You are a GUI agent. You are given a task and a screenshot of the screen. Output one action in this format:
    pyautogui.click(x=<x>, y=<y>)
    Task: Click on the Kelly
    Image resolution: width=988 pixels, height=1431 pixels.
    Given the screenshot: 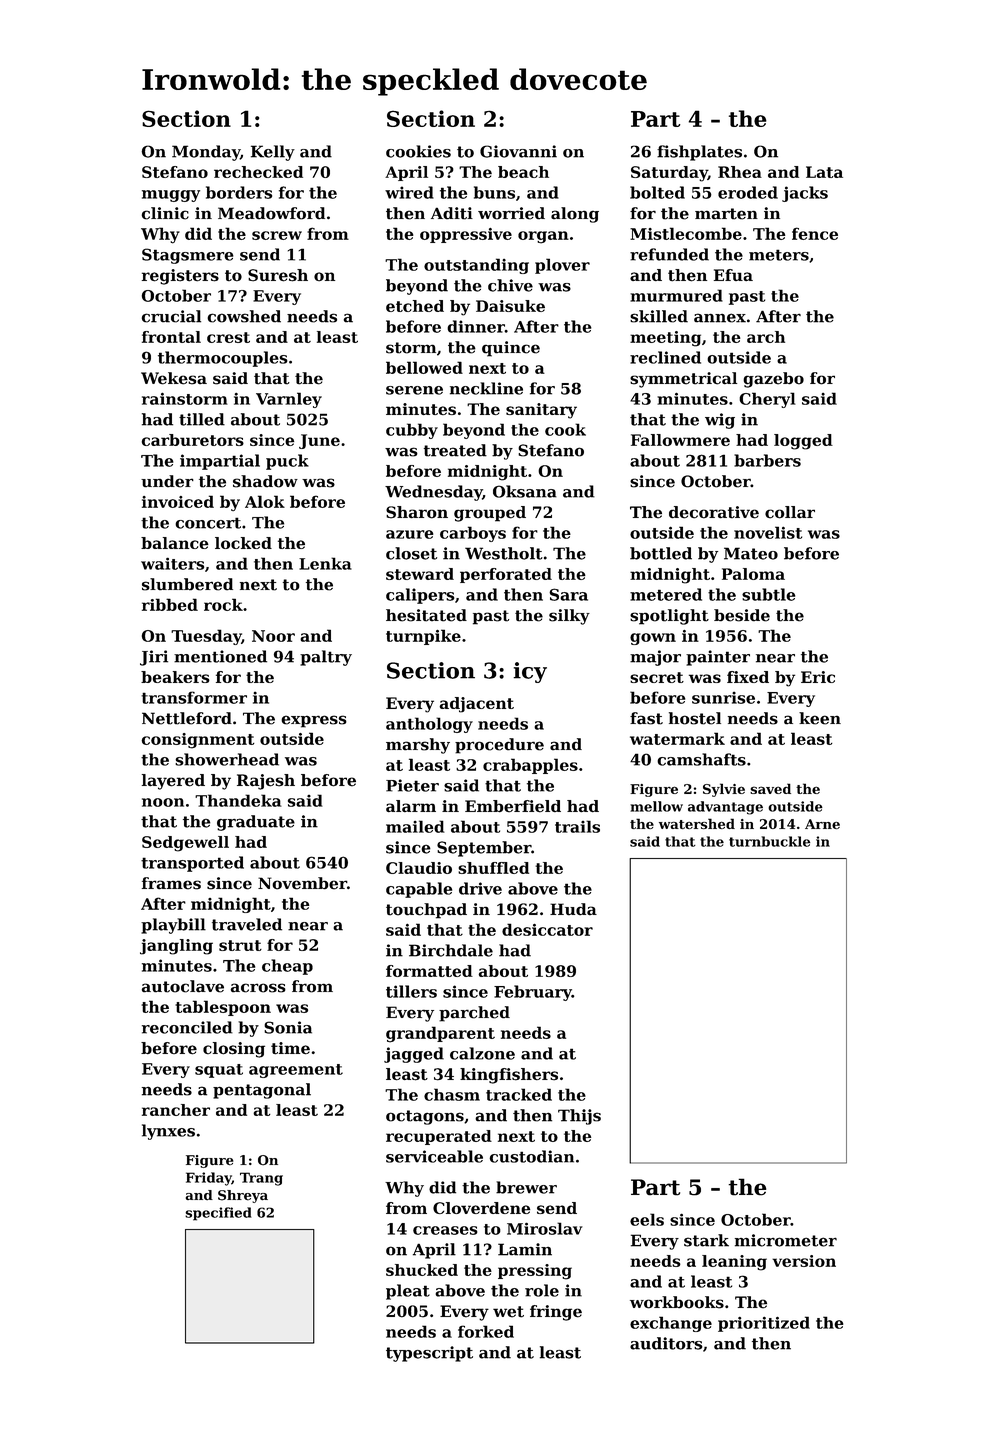 What is the action you would take?
    pyautogui.click(x=273, y=153)
